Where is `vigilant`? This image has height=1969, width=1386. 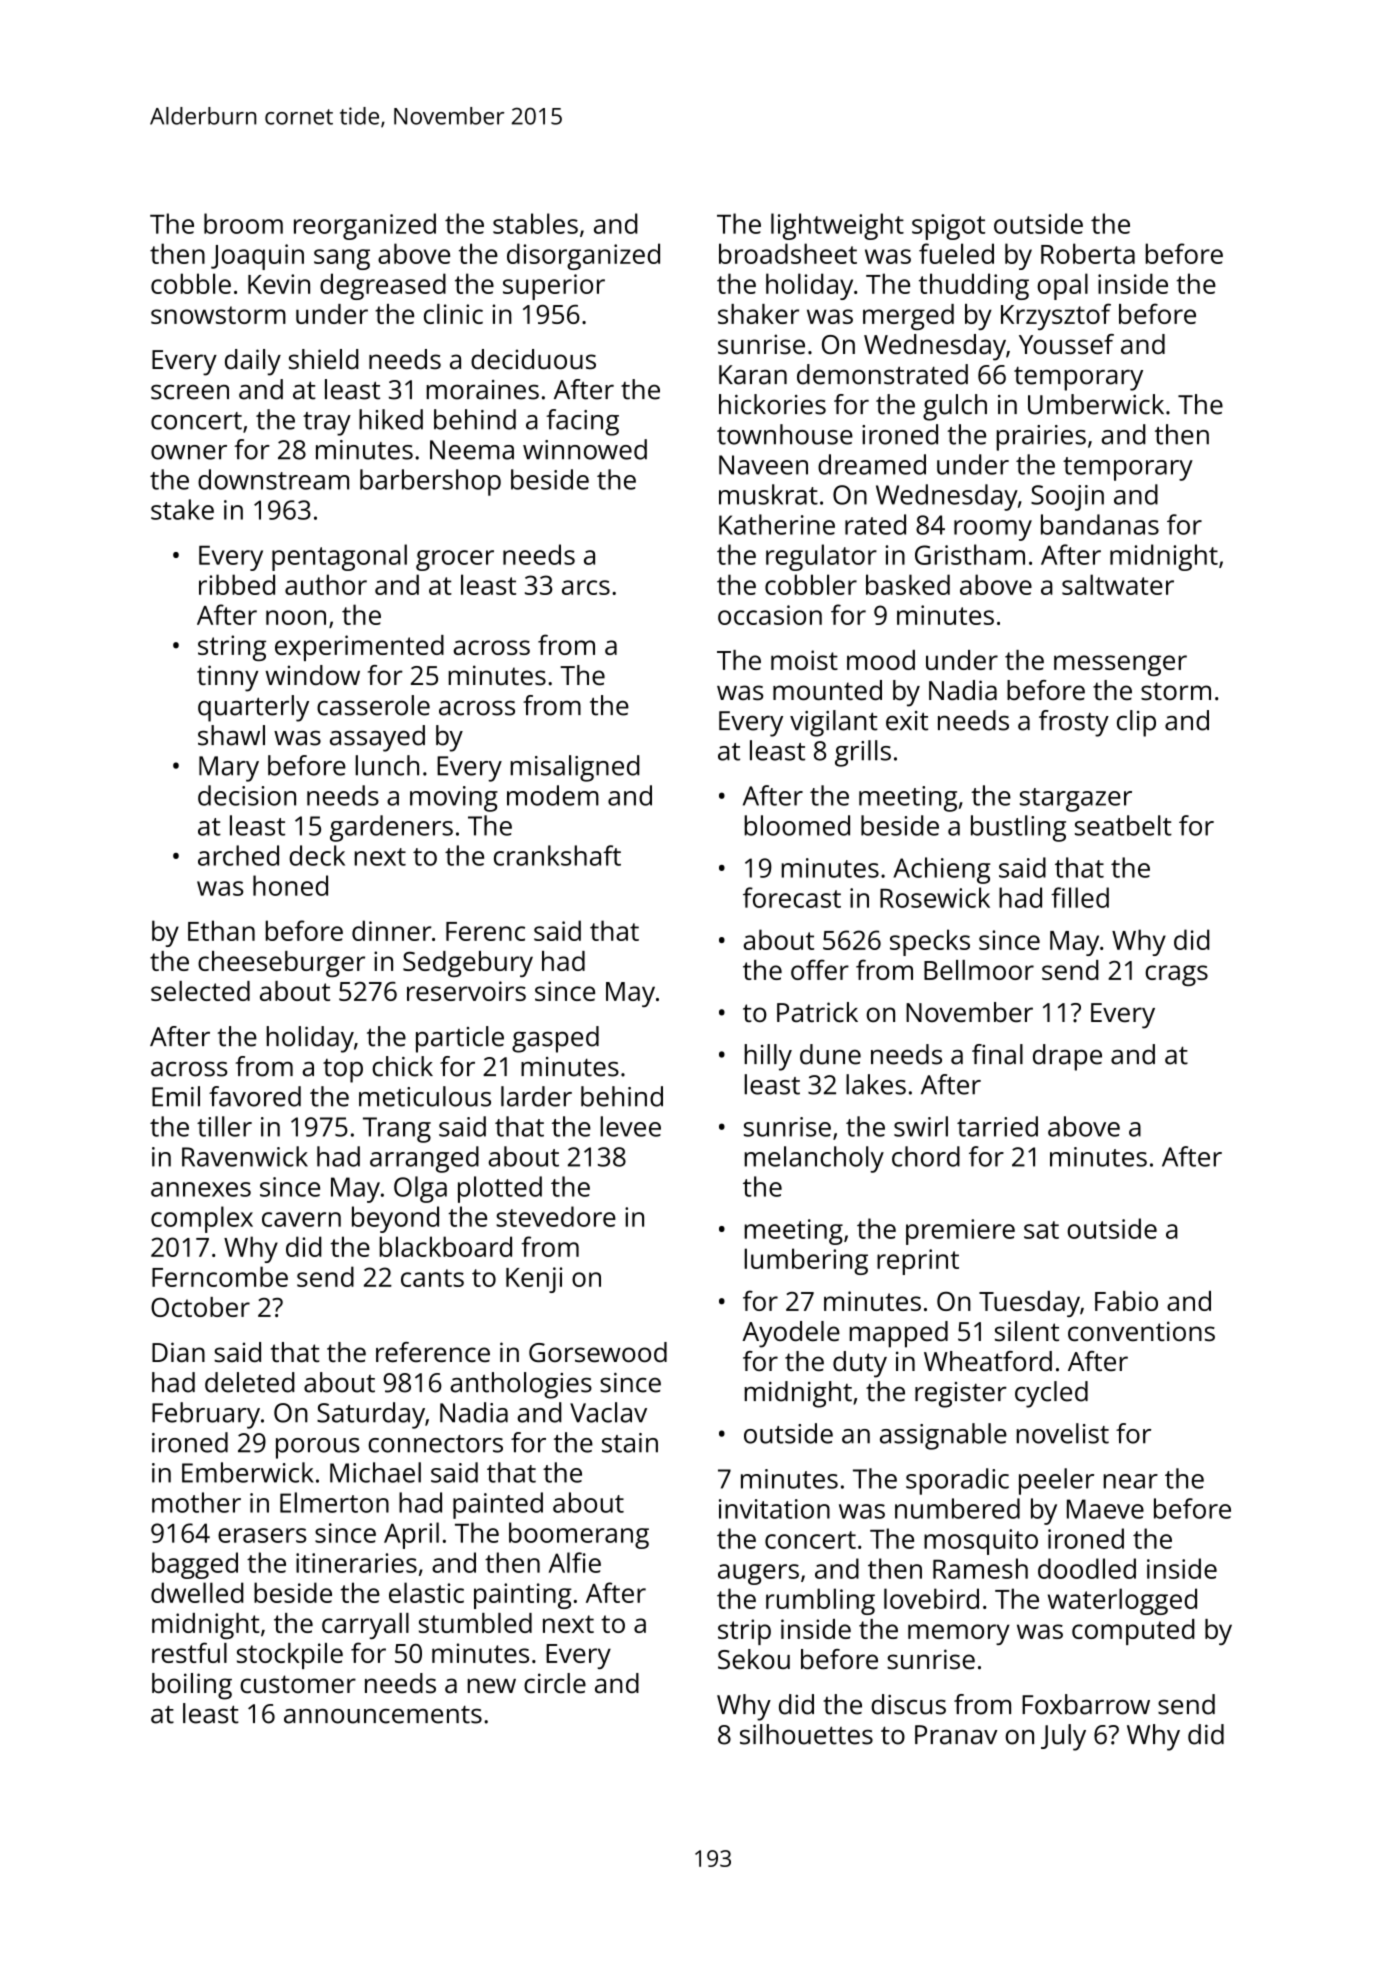 vigilant is located at coordinates (834, 723).
